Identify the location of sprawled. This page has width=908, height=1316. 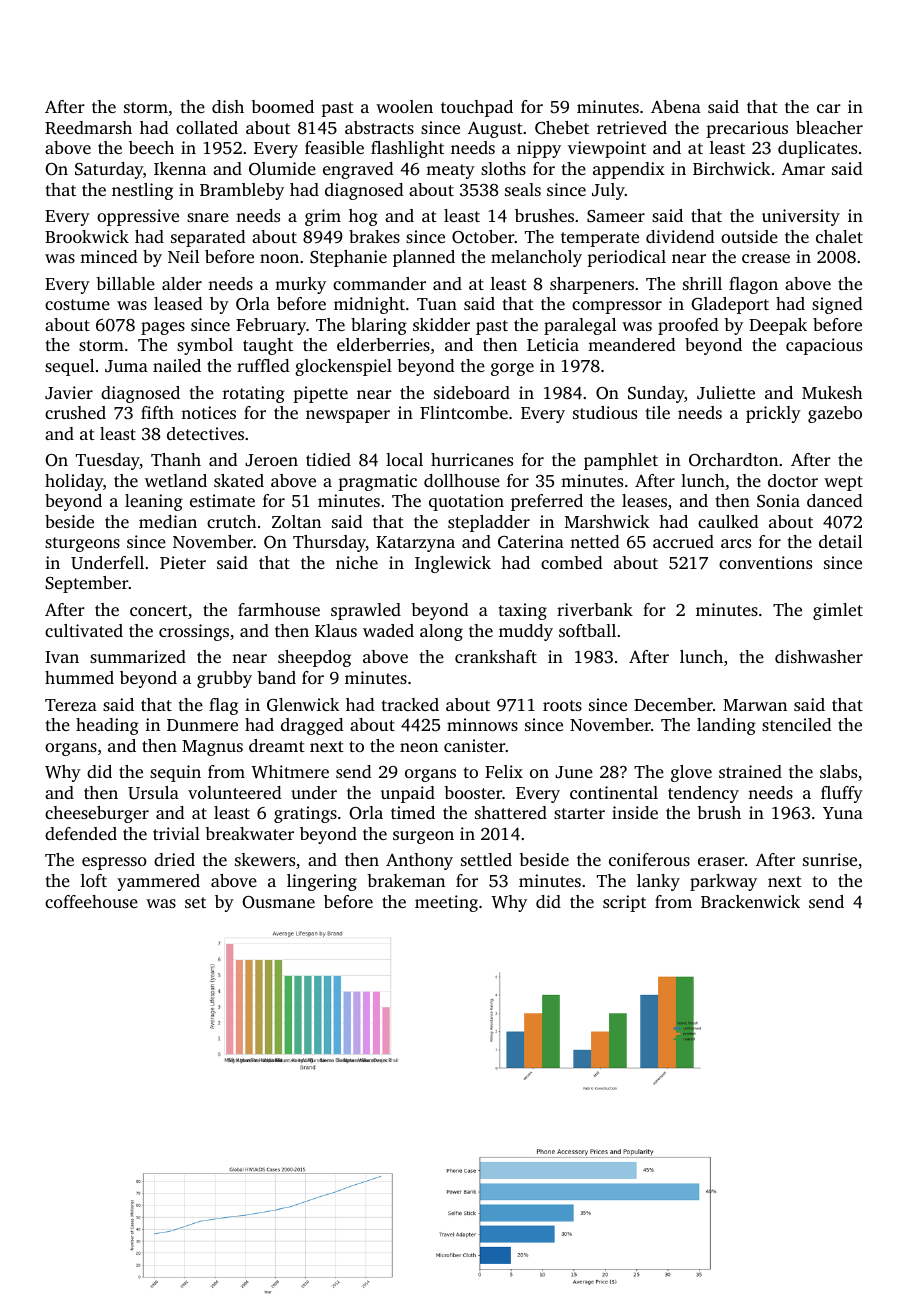
(366, 611).
